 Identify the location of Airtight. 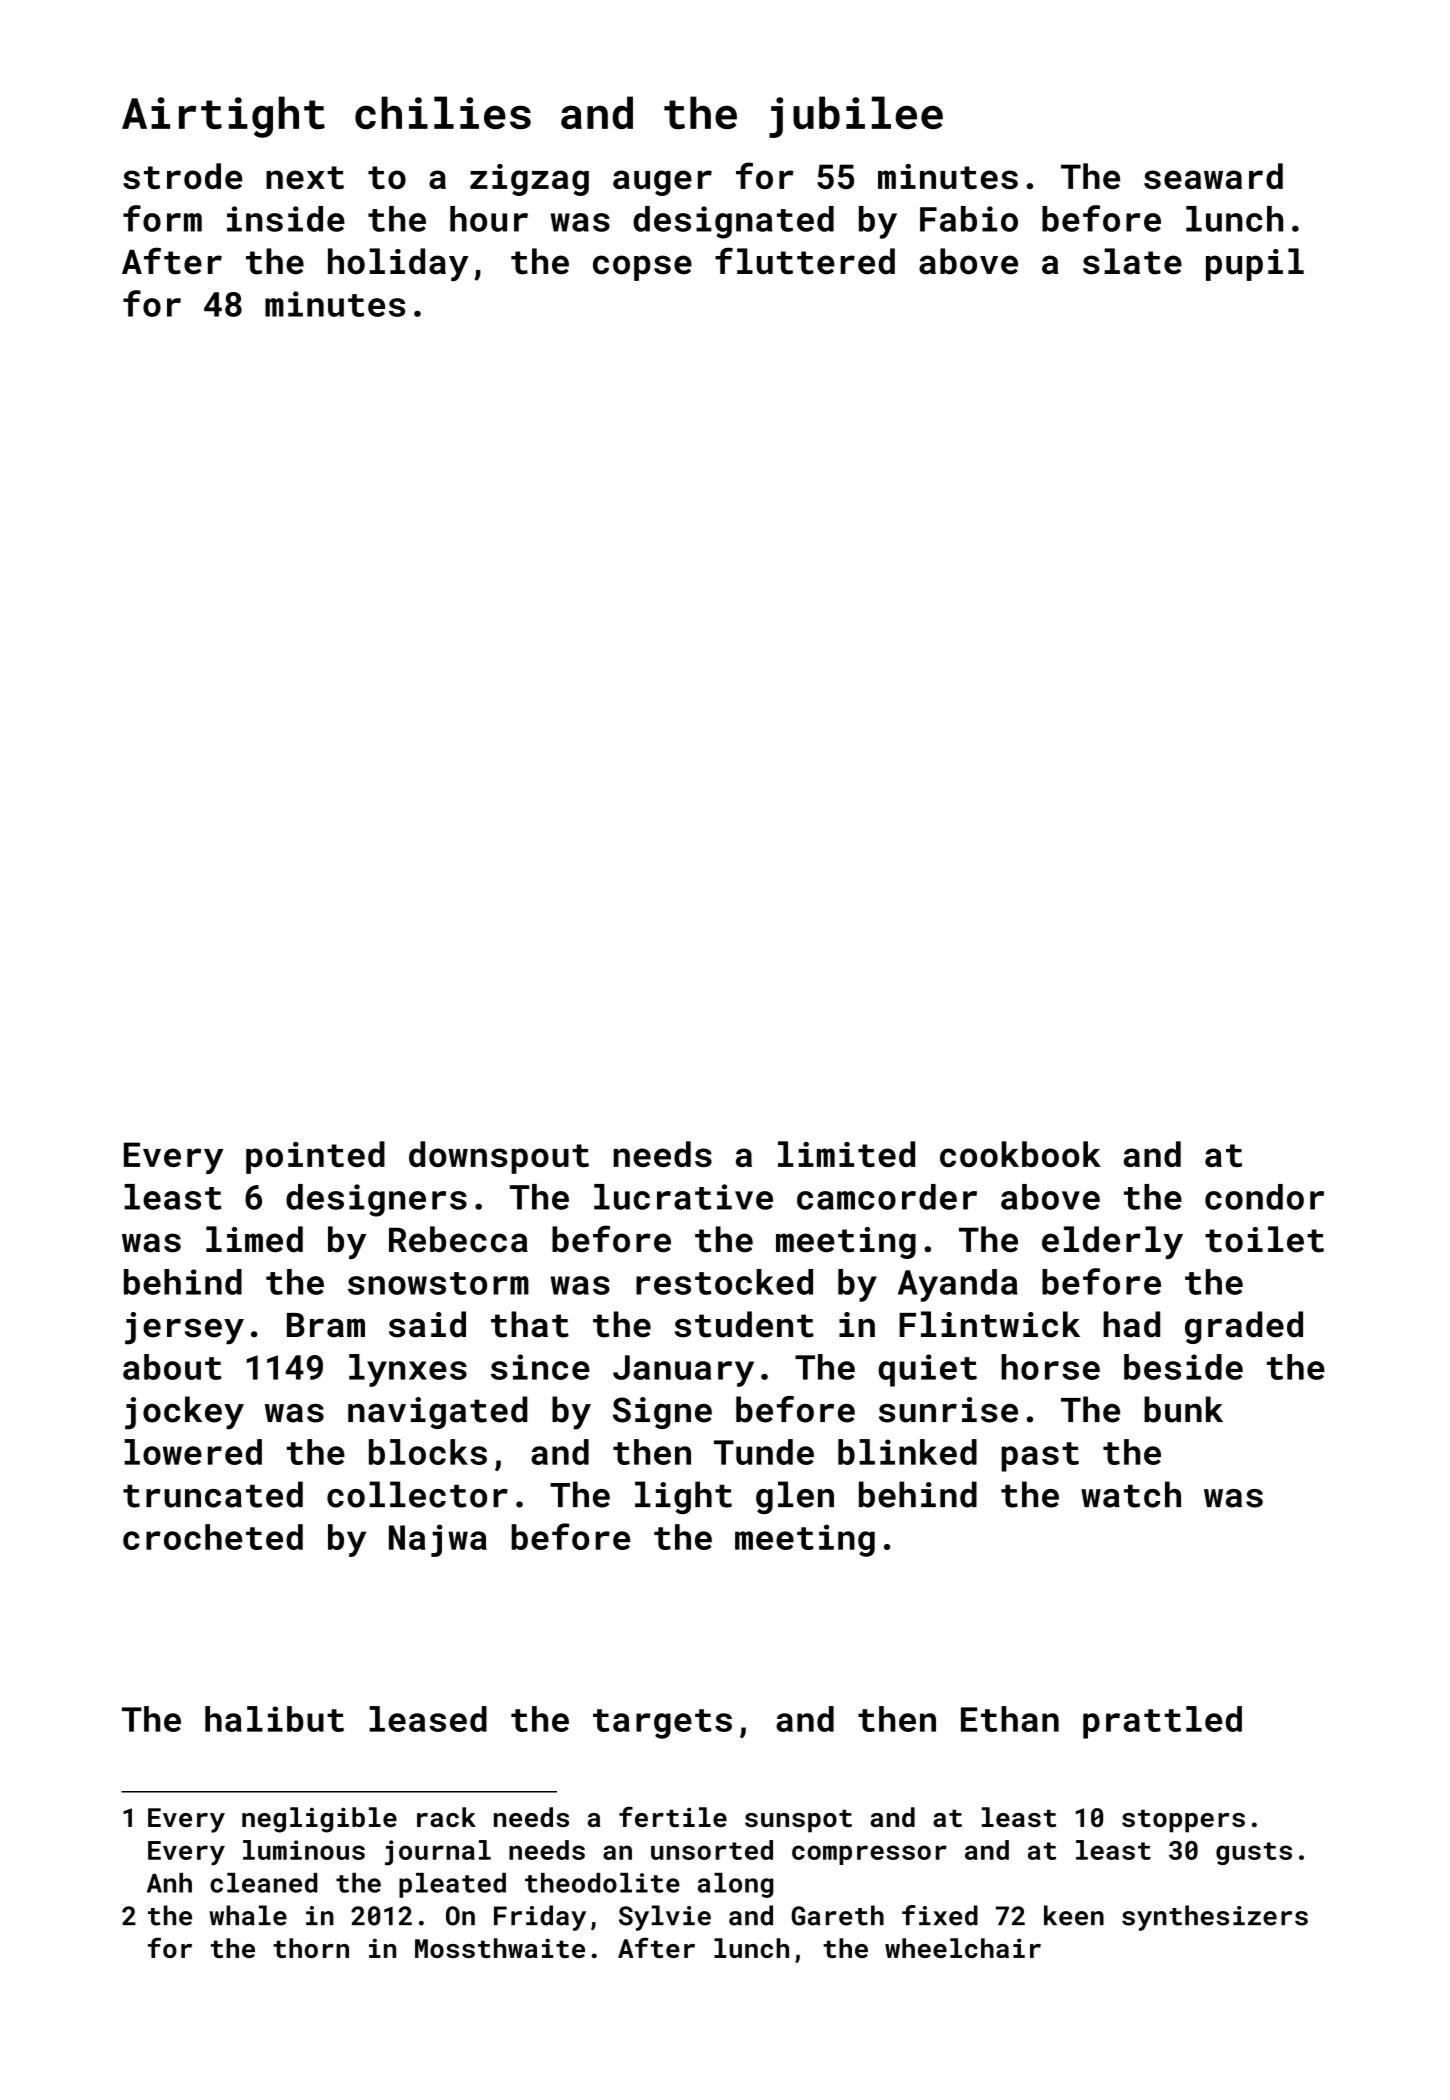
(223, 117).
